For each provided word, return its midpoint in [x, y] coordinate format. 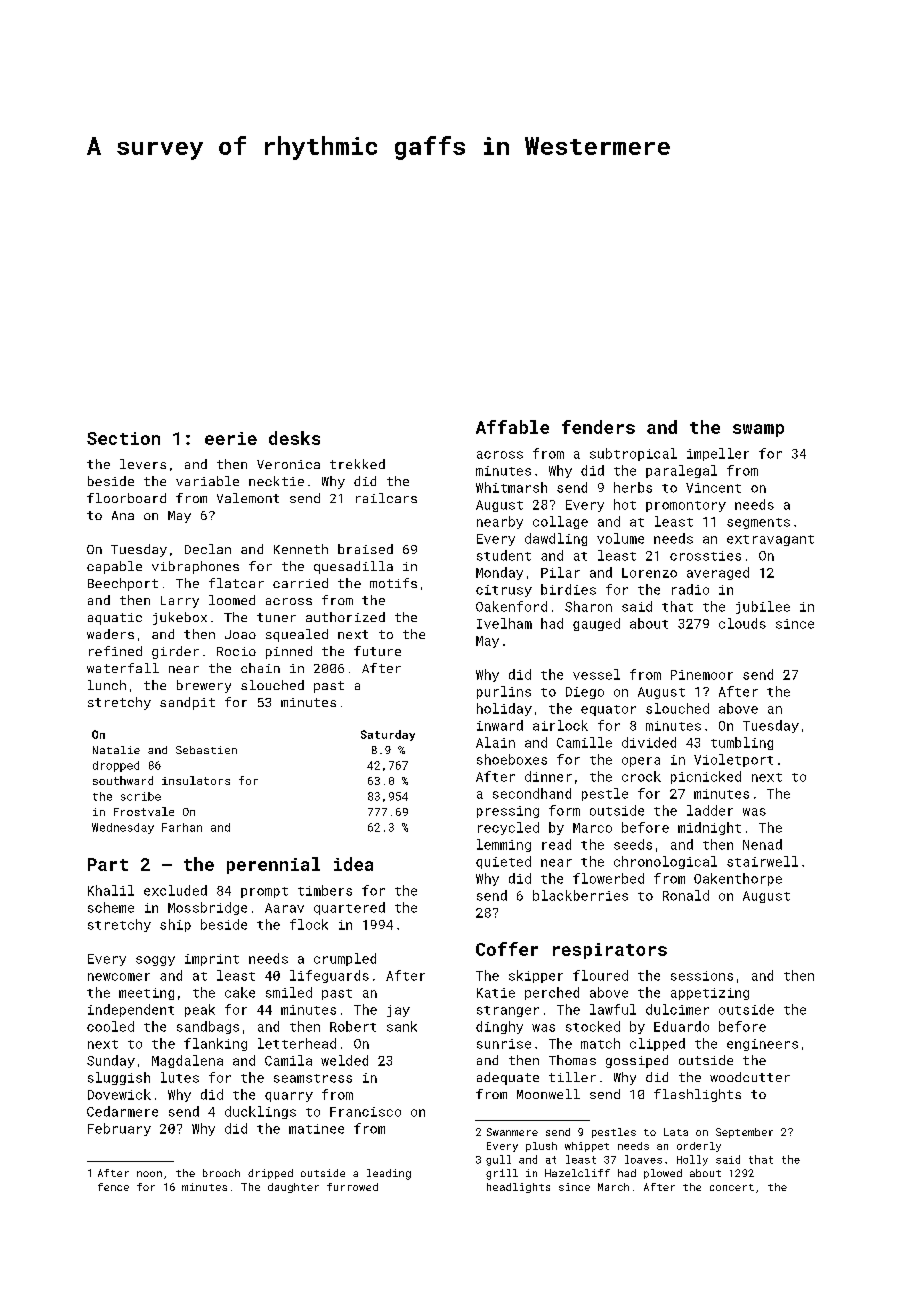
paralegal [681, 471]
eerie [231, 438]
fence [113, 1187]
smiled [289, 992]
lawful [613, 1009]
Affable [512, 427]
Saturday [388, 735]
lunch [107, 685]
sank [402, 1026]
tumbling [742, 743]
